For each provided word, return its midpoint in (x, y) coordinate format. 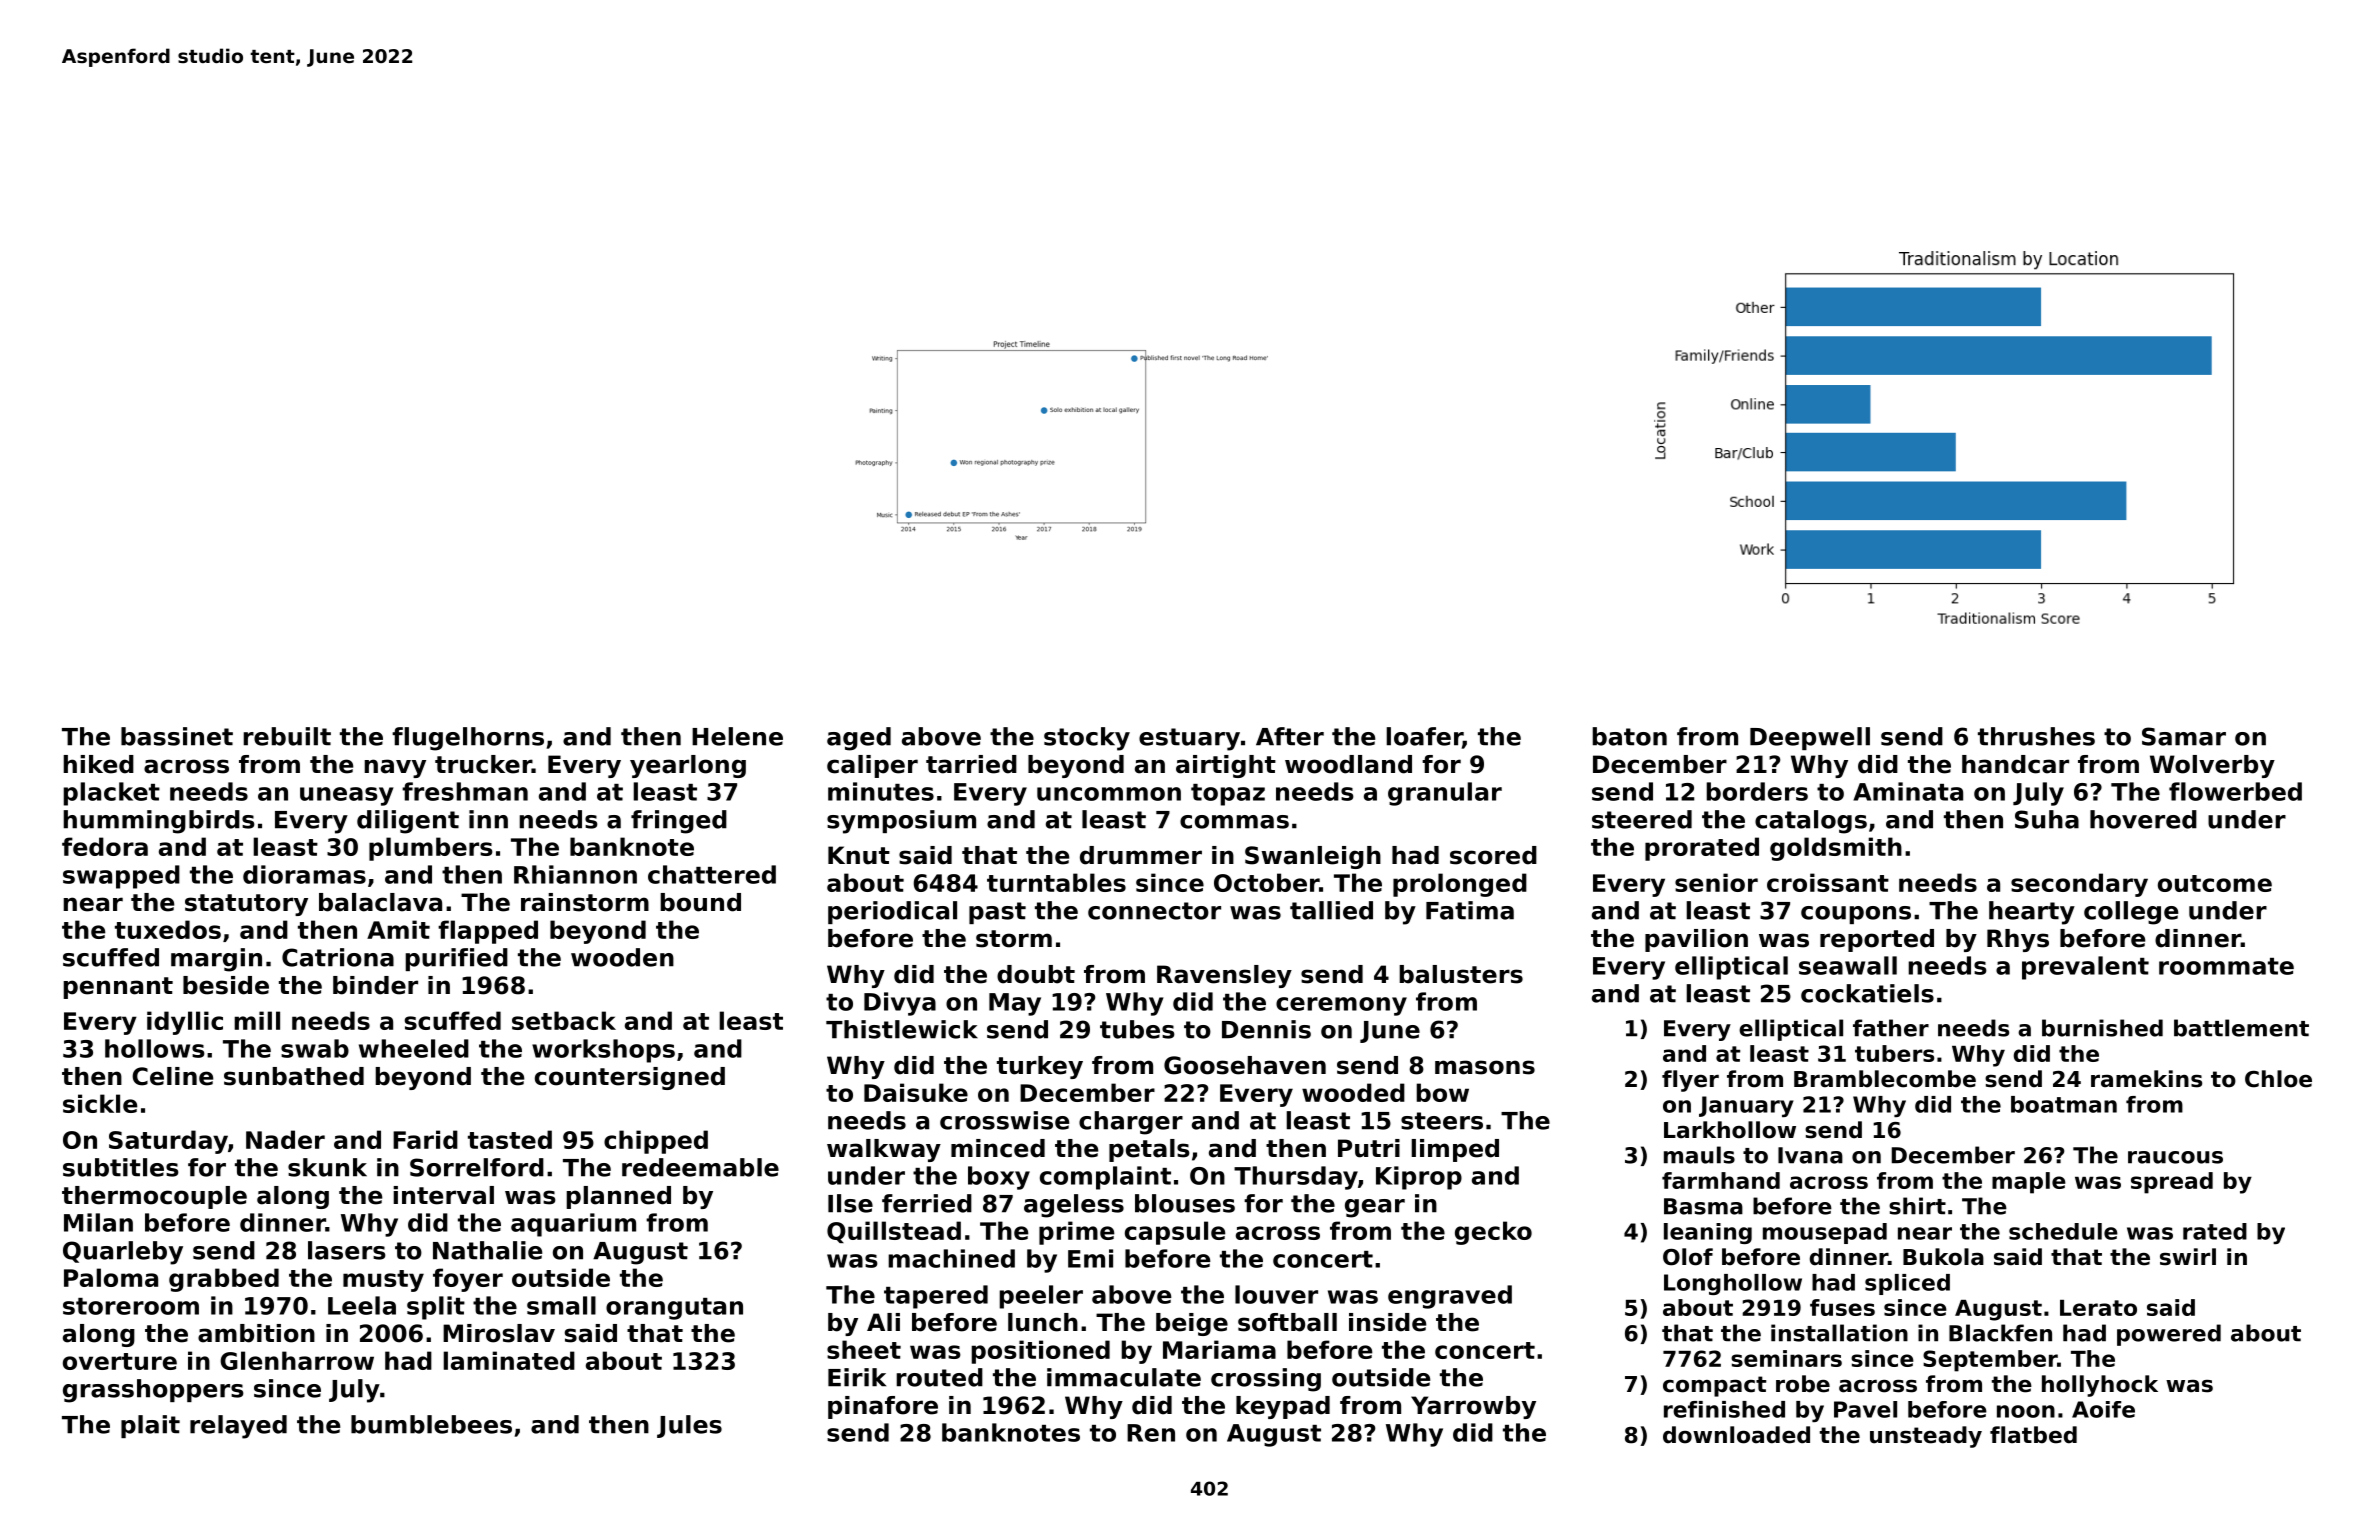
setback (564, 1020)
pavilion (1696, 940)
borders (1757, 791)
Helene (737, 736)
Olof (1688, 1257)
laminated (509, 1360)
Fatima (1470, 910)
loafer (1424, 736)
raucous (2175, 1157)
